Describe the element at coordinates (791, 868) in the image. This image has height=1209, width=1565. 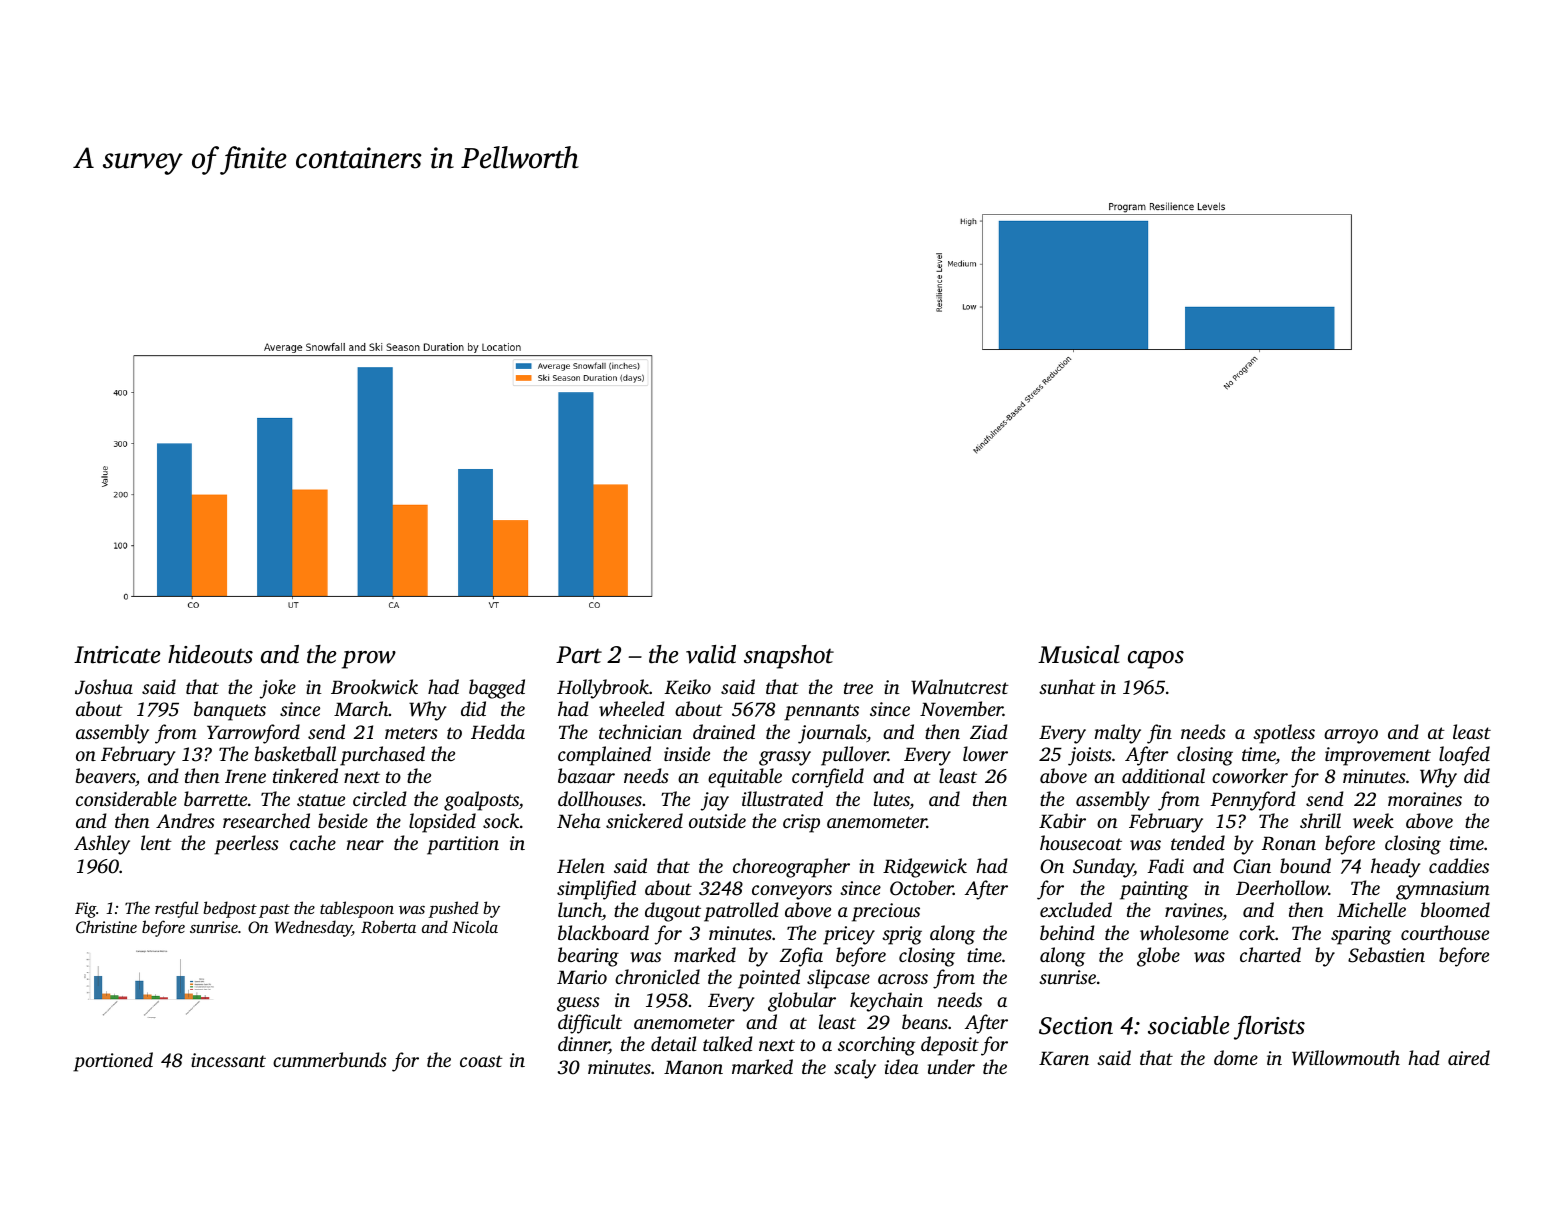
I see `choreographer` at that location.
